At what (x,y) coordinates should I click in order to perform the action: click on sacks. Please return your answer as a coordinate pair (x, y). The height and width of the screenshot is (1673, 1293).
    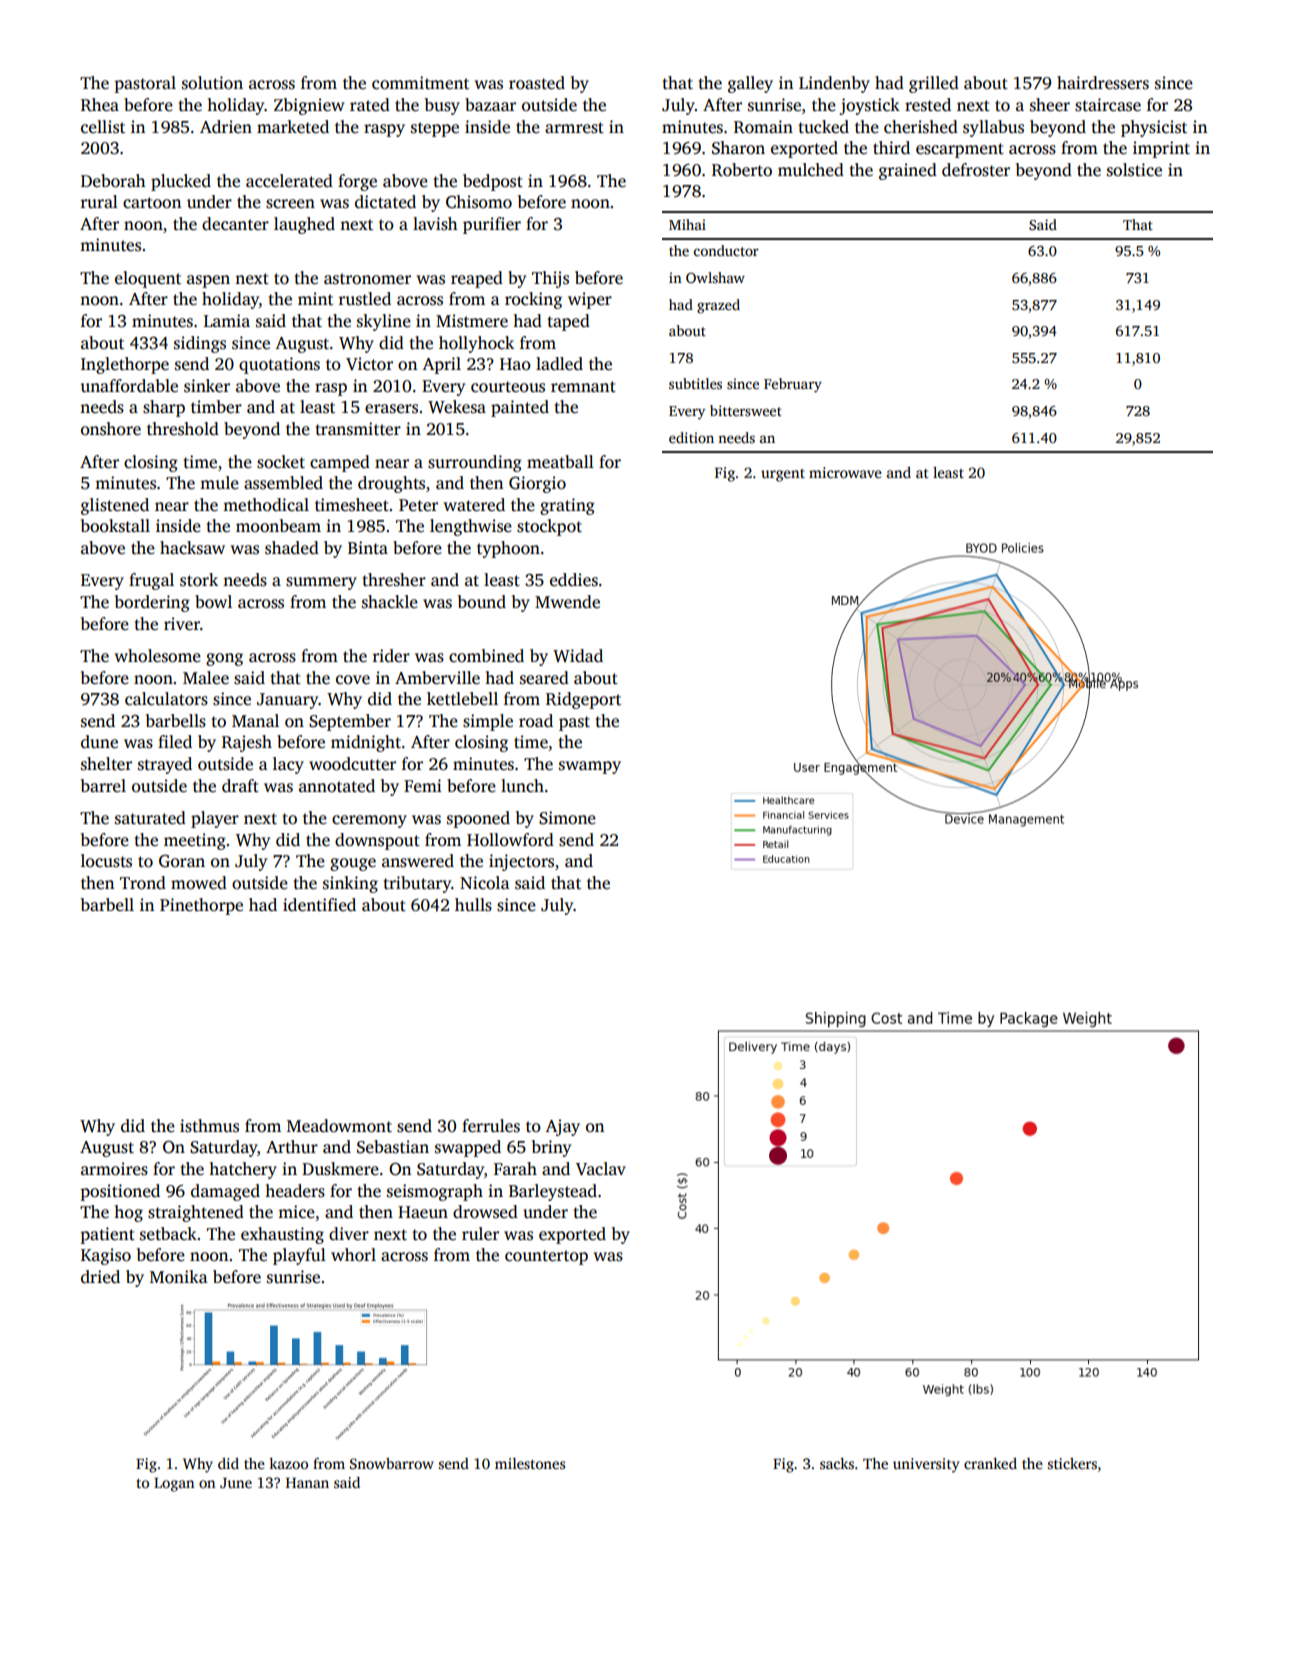
    Looking at the image, I should click on (837, 1463).
